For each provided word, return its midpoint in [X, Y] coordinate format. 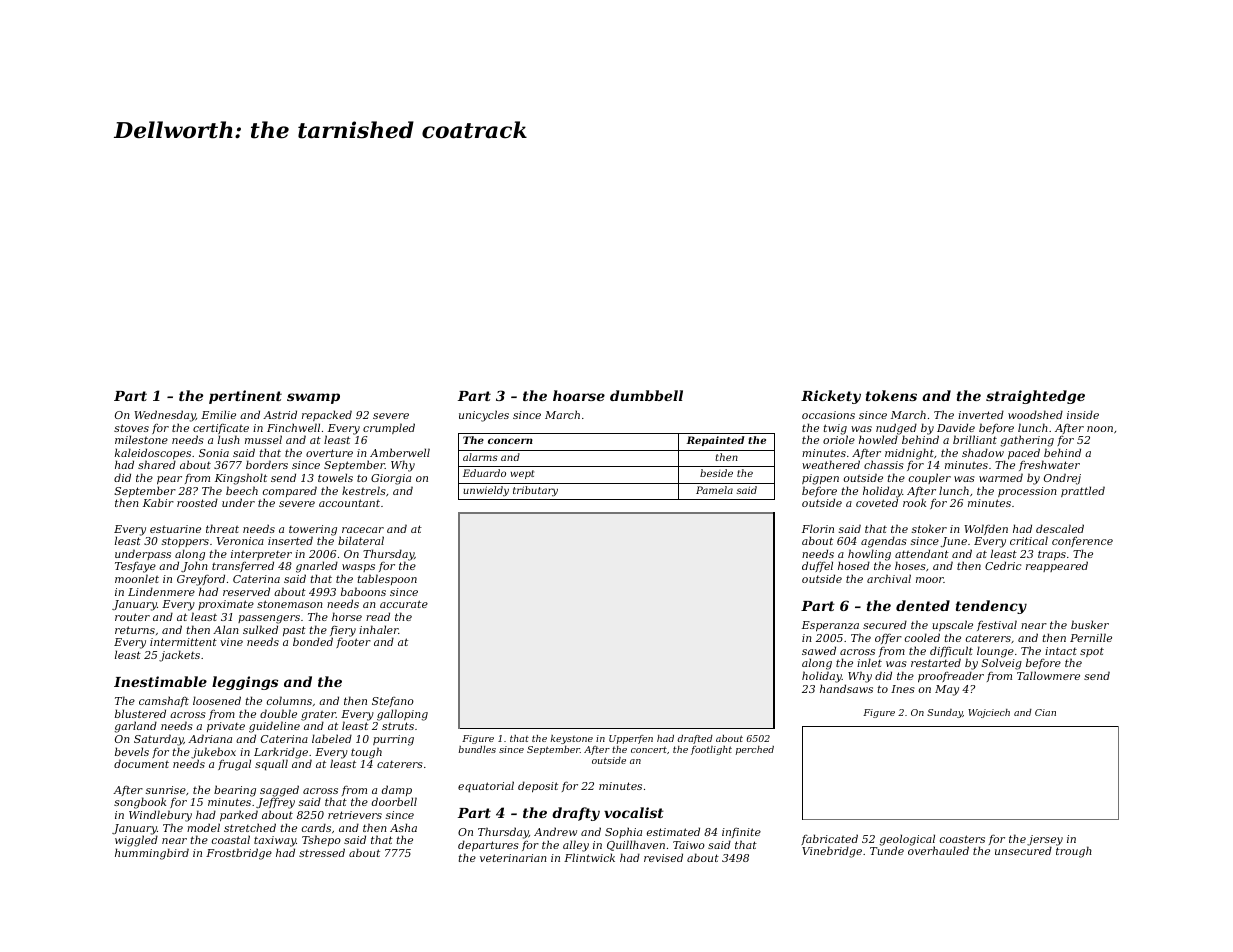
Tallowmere [1048, 675]
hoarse [579, 395]
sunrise [166, 790]
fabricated [829, 839]
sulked [260, 629]
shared [157, 465]
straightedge [1035, 397]
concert [649, 750]
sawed [819, 650]
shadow [983, 452]
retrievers [355, 815]
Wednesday [165, 416]
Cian [1045, 712]
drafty [576, 814]
